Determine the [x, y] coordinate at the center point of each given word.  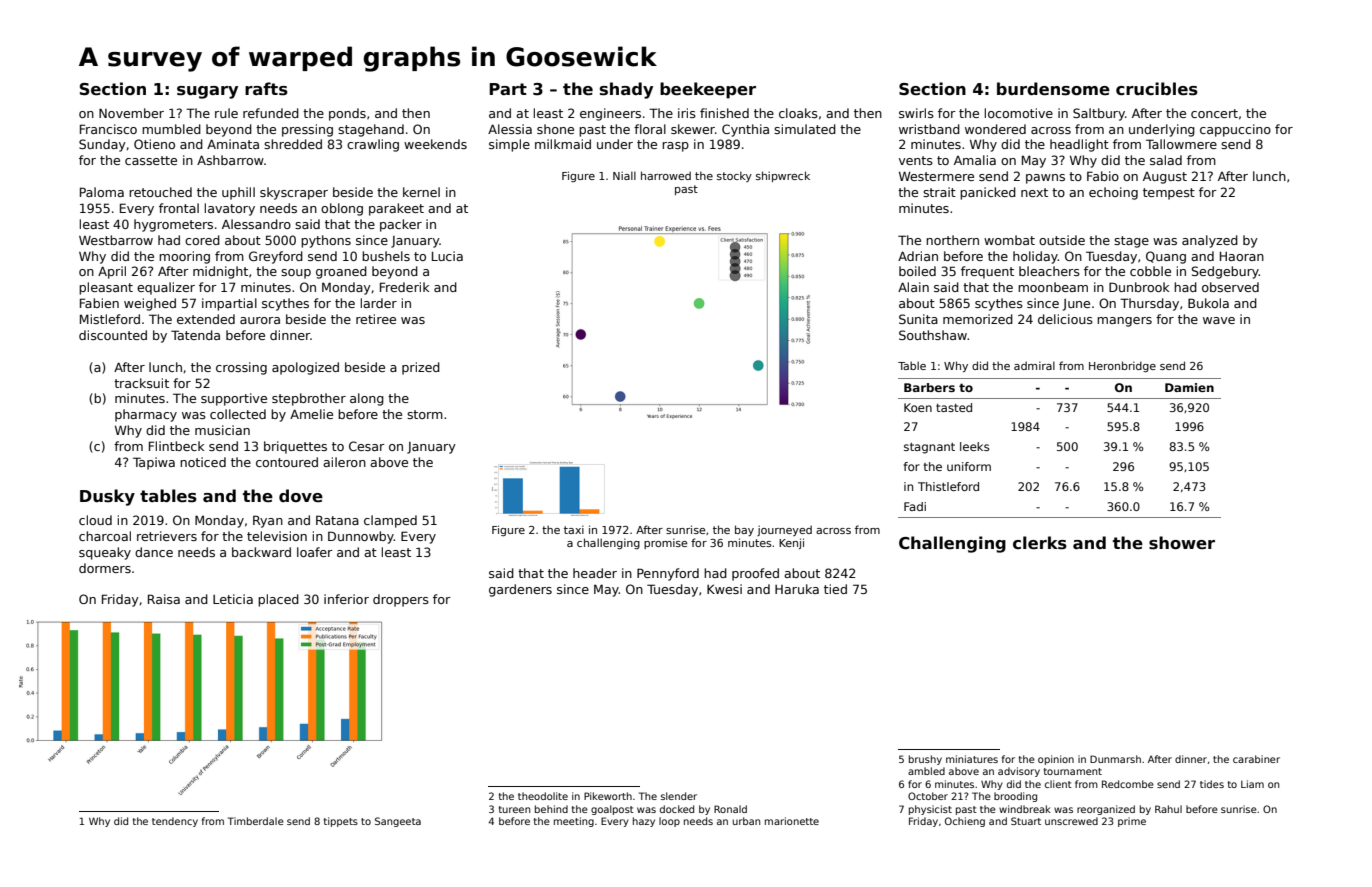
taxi [574, 529]
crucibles [1157, 89]
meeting [574, 822]
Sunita [918, 319]
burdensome [1053, 89]
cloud [95, 520]
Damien [1189, 387]
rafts [266, 89]
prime [1132, 822]
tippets [341, 822]
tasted [954, 407]
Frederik [404, 287]
